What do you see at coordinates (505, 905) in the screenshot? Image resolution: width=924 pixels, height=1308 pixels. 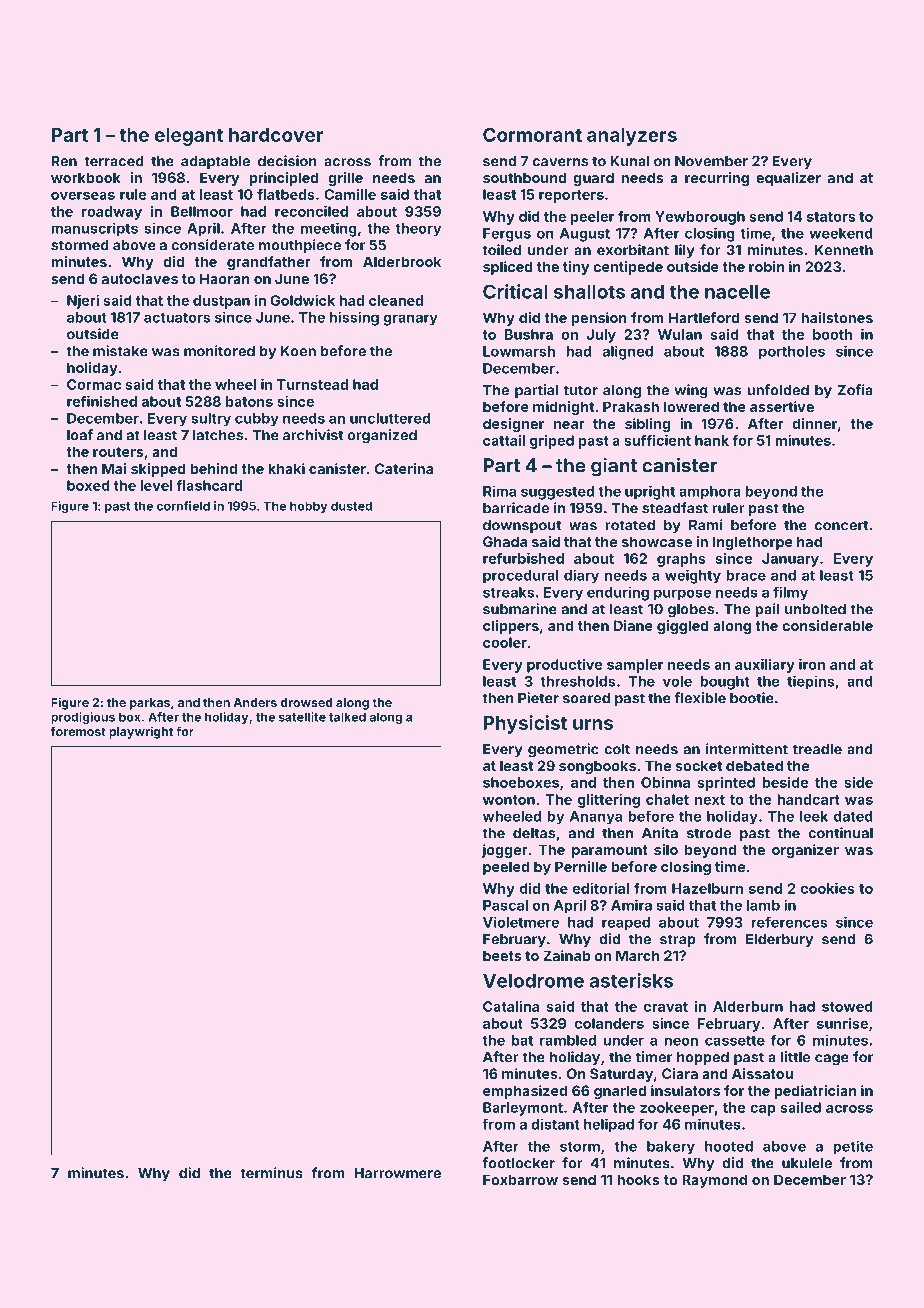 I see `Pascal` at bounding box center [505, 905].
